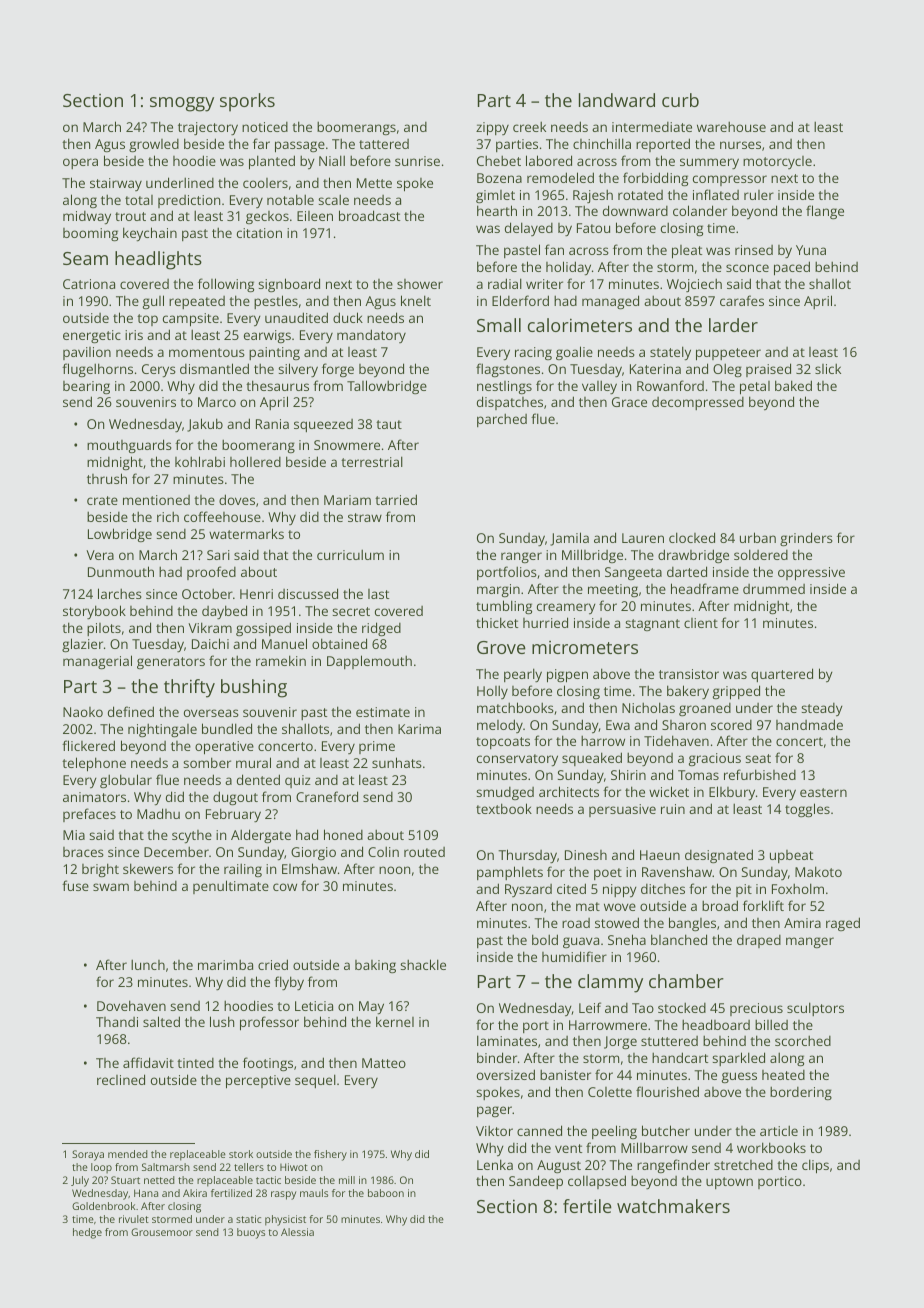  What do you see at coordinates (758, 758) in the page?
I see `seat` at bounding box center [758, 758].
